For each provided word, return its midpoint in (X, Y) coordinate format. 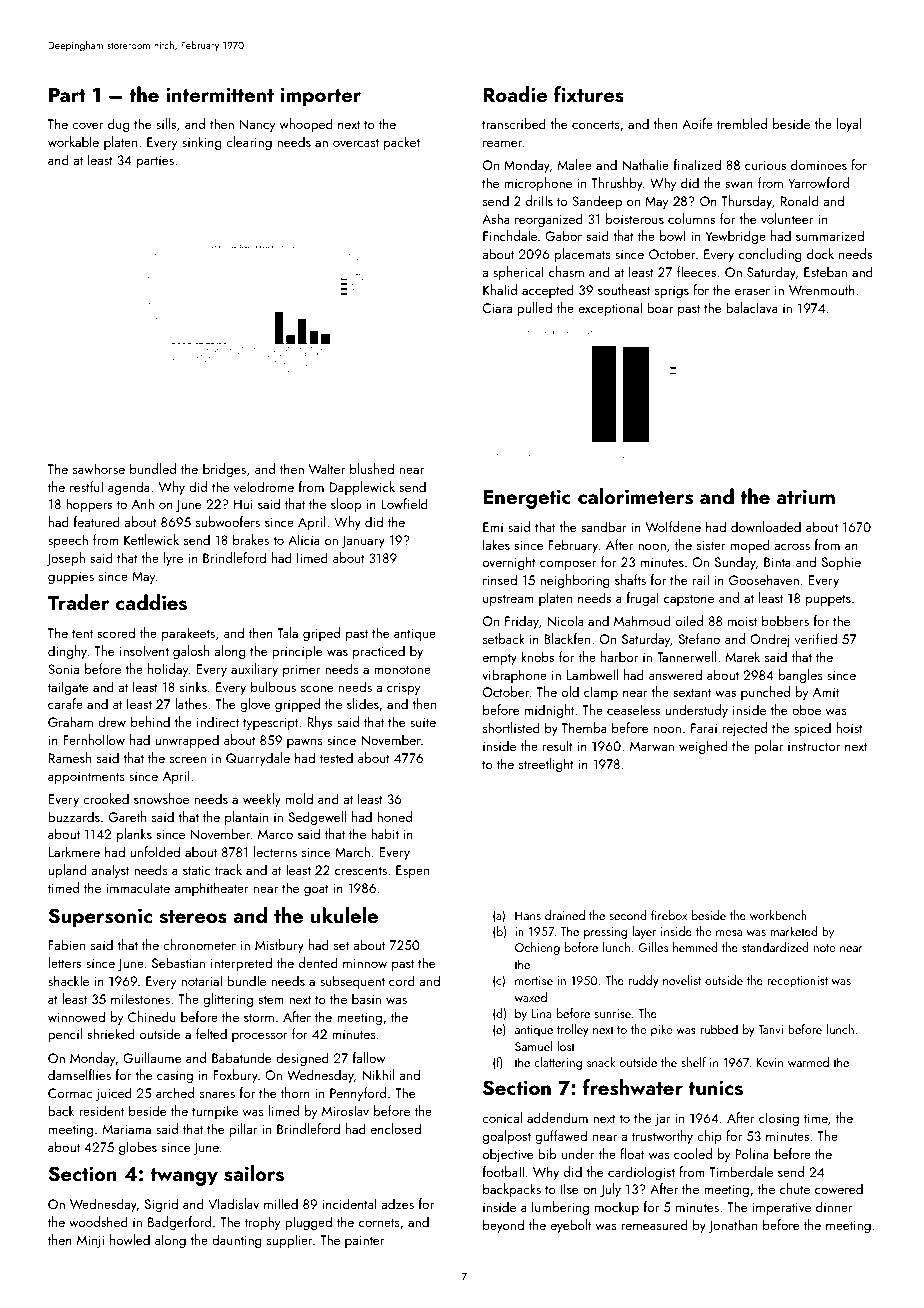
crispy (403, 688)
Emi (493, 527)
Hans (528, 915)
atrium (806, 496)
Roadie (515, 94)
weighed (703, 747)
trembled (742, 123)
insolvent (144, 650)
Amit (826, 692)
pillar (243, 1130)
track (228, 869)
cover (87, 125)
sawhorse (99, 468)
